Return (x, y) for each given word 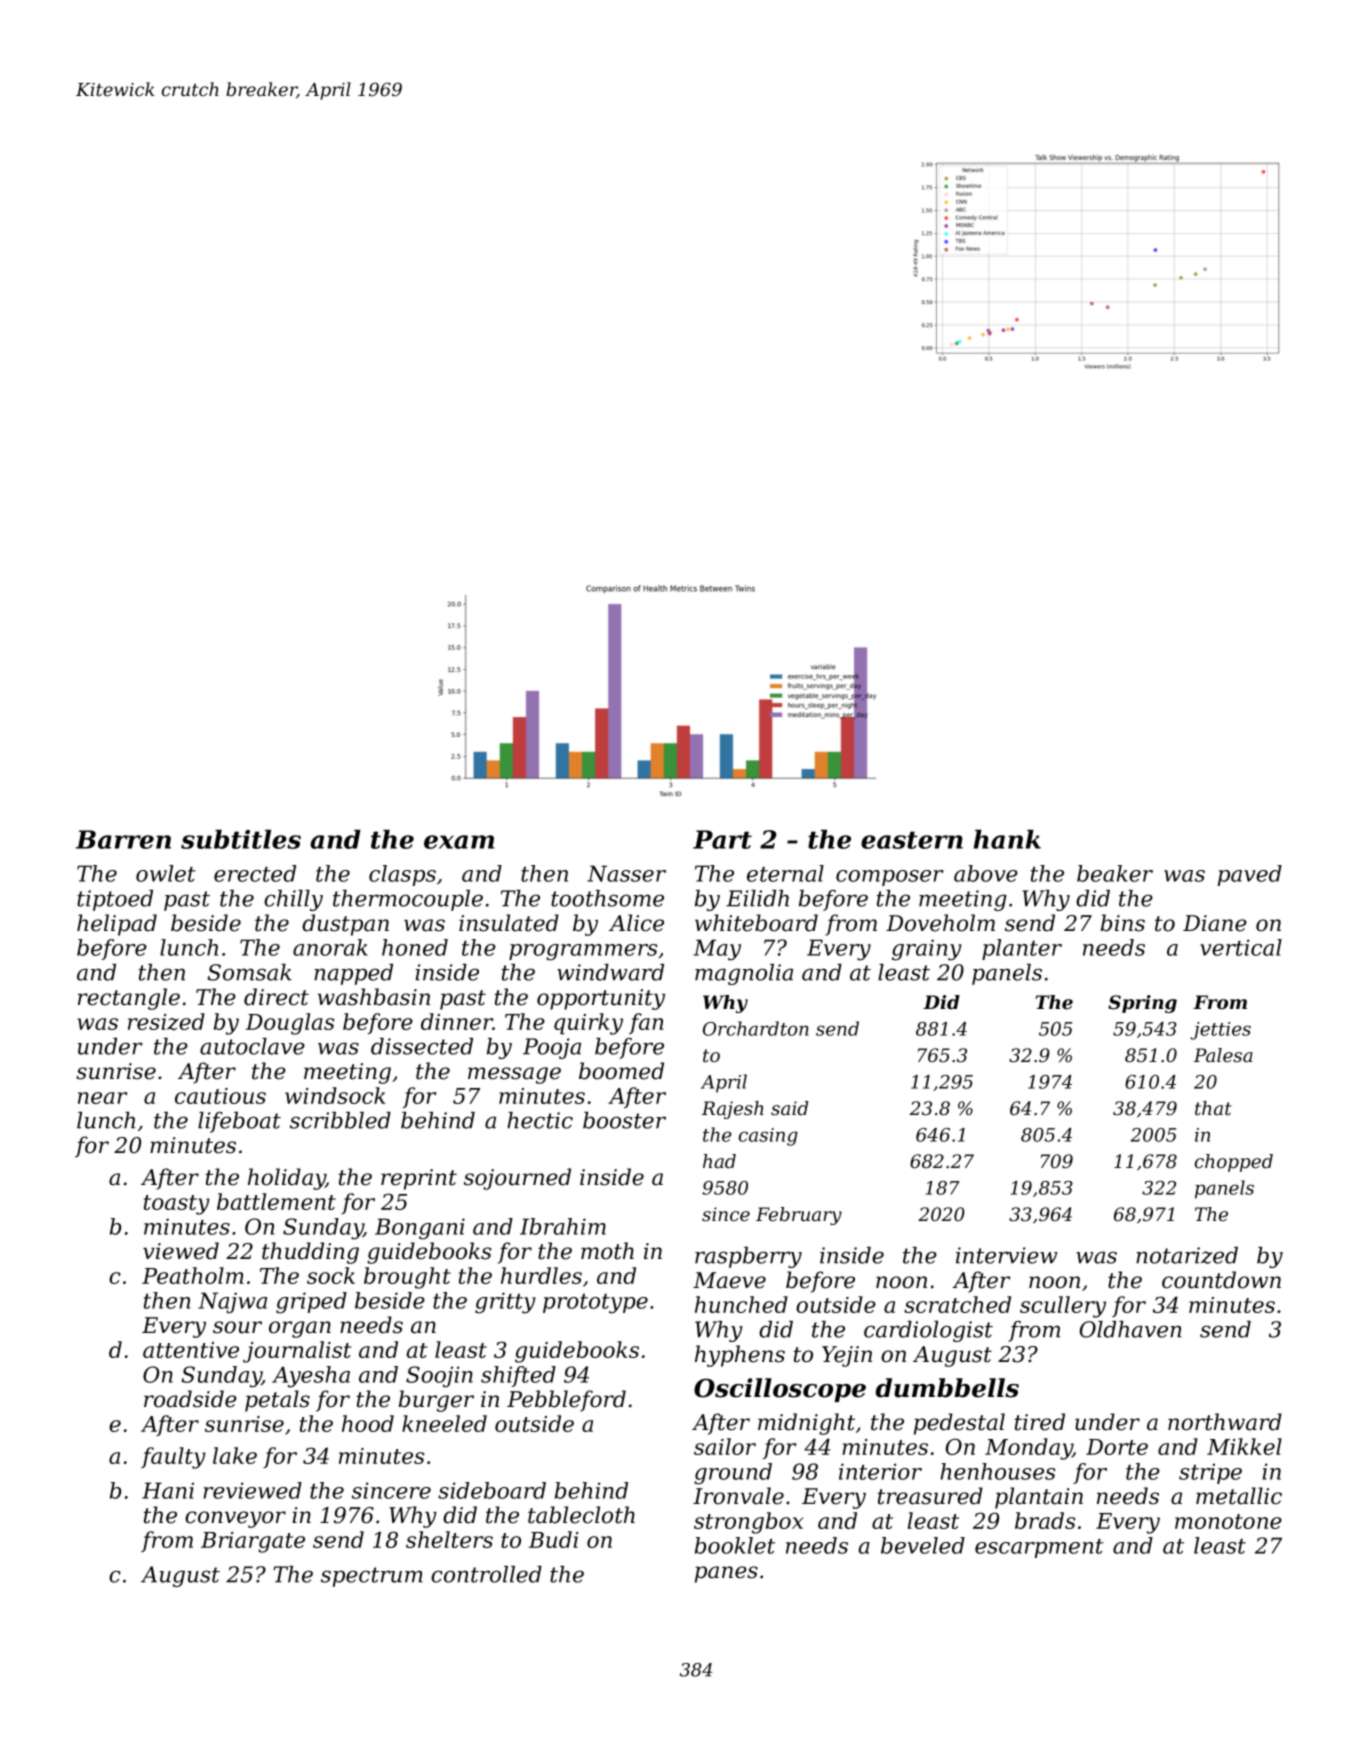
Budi (553, 1539)
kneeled (444, 1423)
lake (235, 1455)
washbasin (374, 997)
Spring (1142, 1004)
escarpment (1039, 1548)
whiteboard (756, 923)
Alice (636, 923)
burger (436, 1401)
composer (890, 878)
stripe (1210, 1473)
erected (255, 873)
